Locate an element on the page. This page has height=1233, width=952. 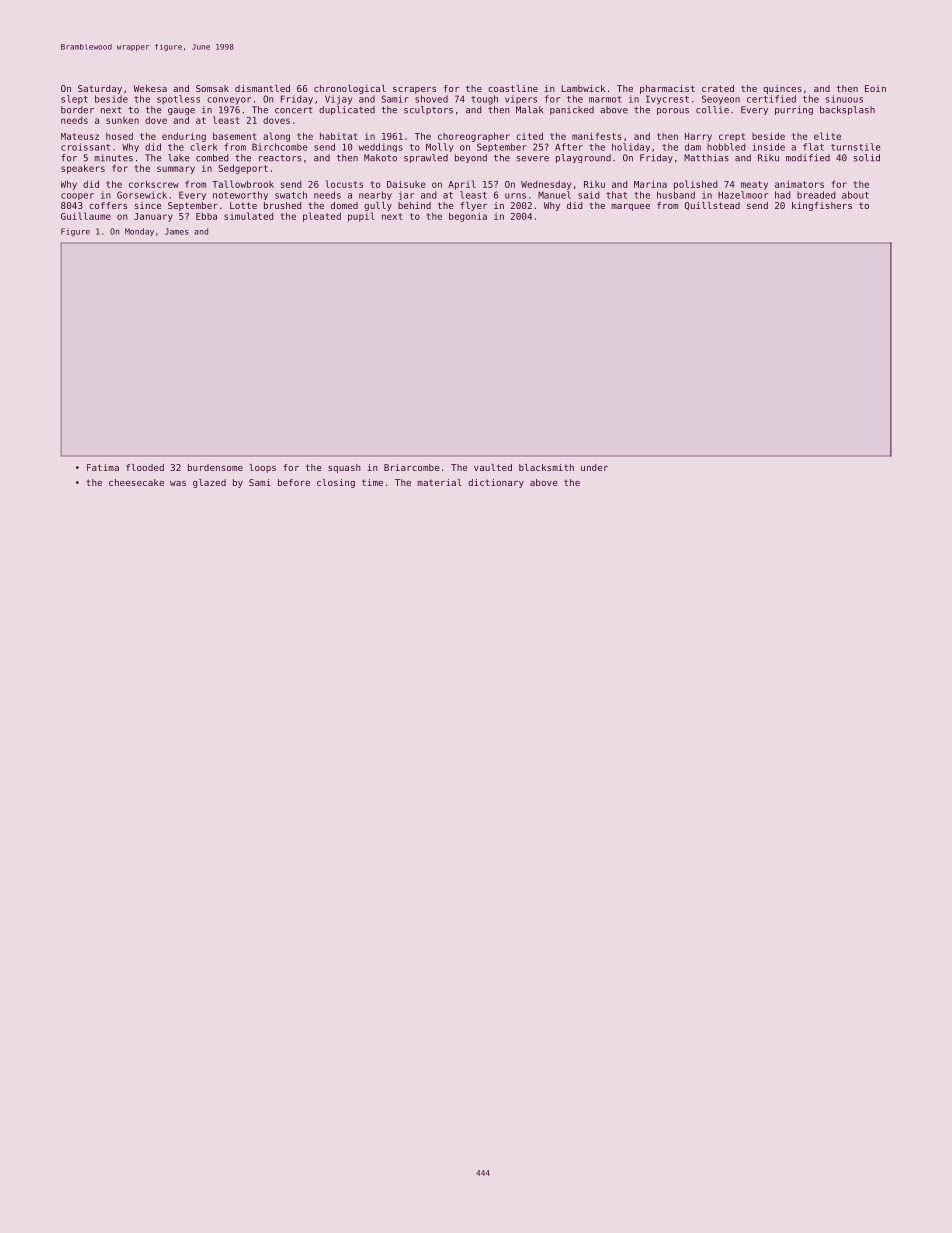
speakers is located at coordinates (83, 169).
